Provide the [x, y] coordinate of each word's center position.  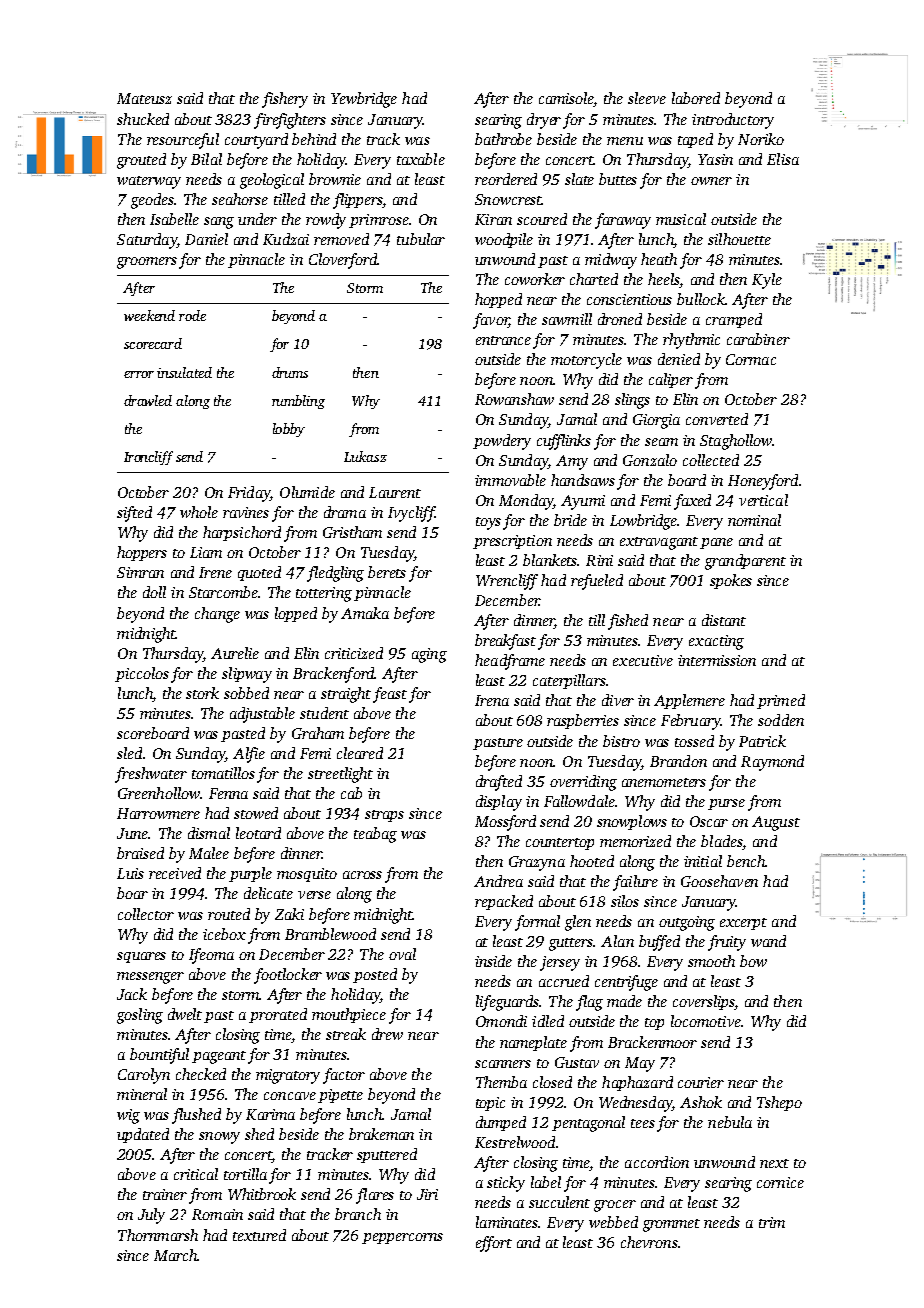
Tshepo [779, 1103]
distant [724, 620]
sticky [506, 1184]
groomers [147, 263]
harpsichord [242, 533]
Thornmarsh [158, 1235]
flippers [357, 201]
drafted [499, 783]
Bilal [206, 159]
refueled [597, 582]
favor [491, 321]
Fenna [228, 793]
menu [625, 141]
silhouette [739, 239]
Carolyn [144, 1076]
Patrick [762, 741]
